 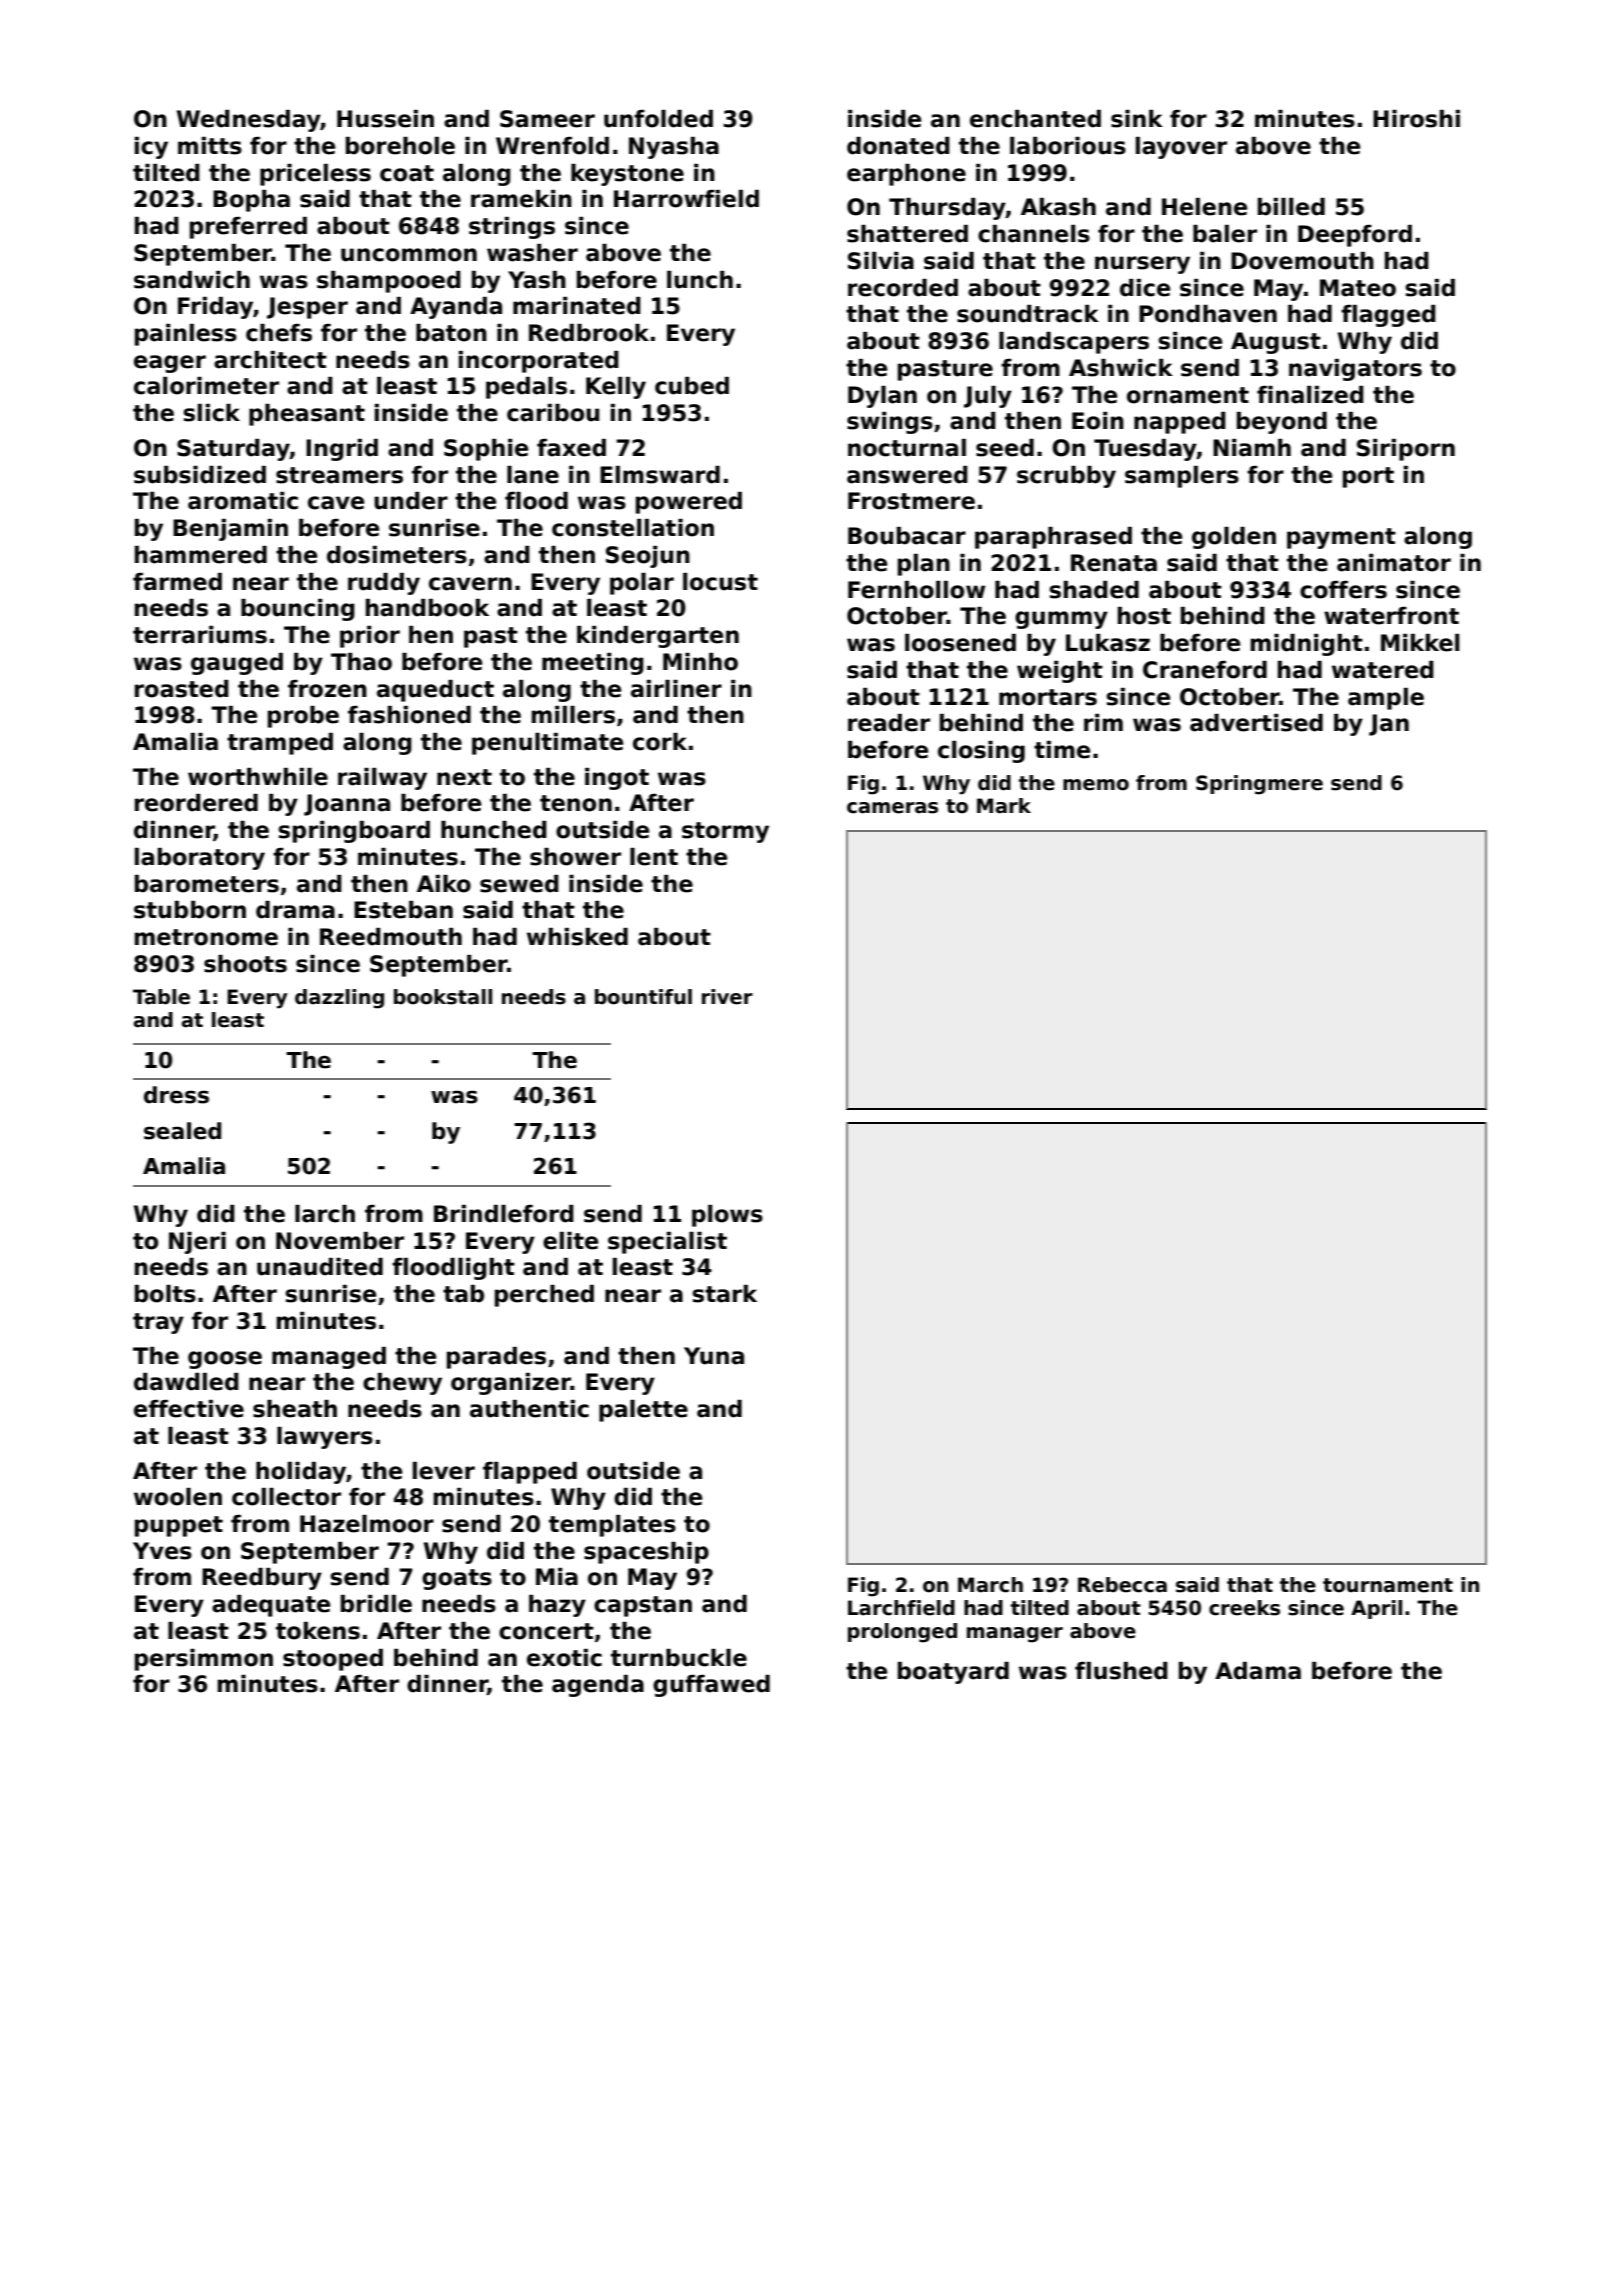 I want to click on plows, so click(x=727, y=1216).
